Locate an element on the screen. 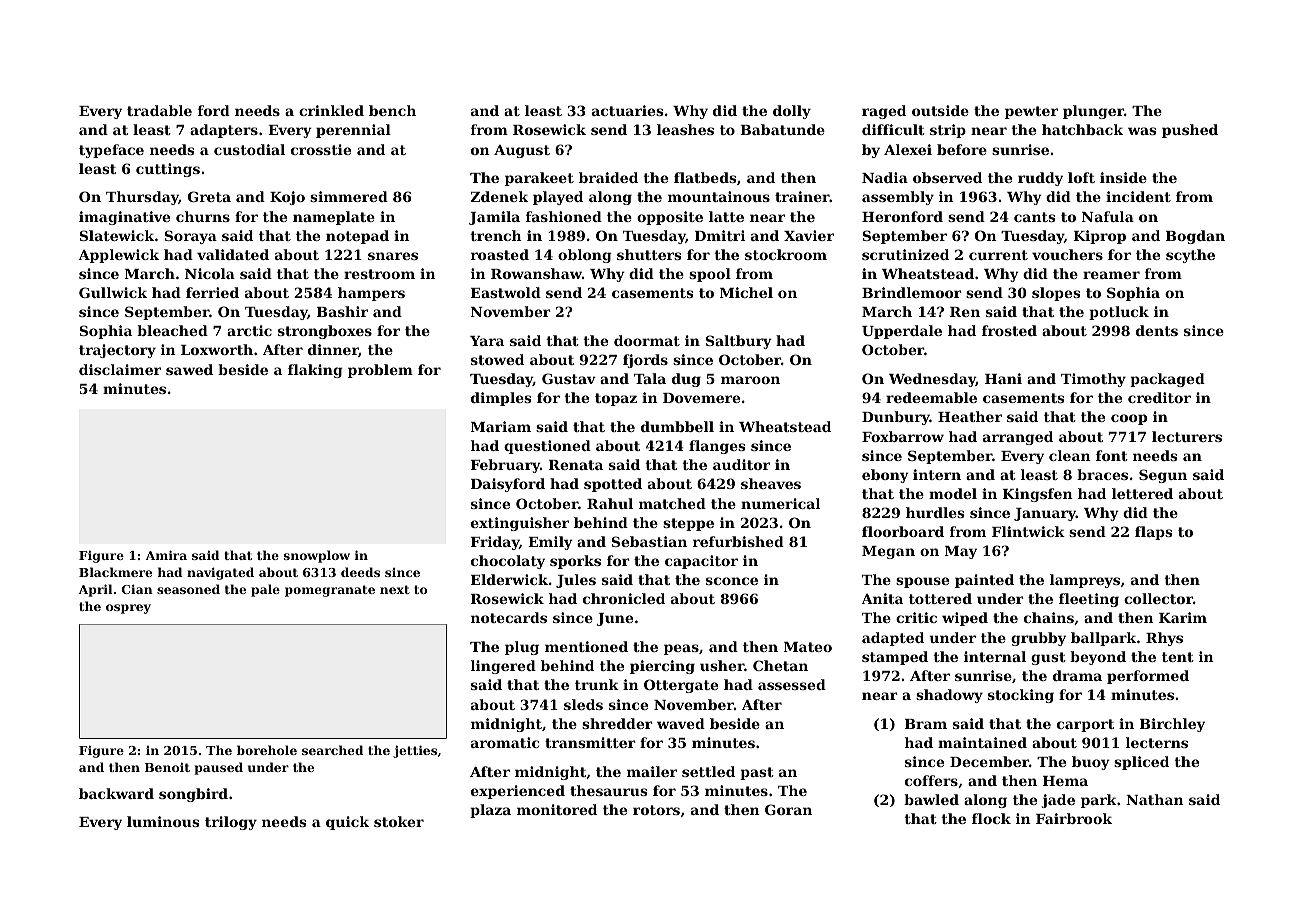  Soraya is located at coordinates (190, 237).
